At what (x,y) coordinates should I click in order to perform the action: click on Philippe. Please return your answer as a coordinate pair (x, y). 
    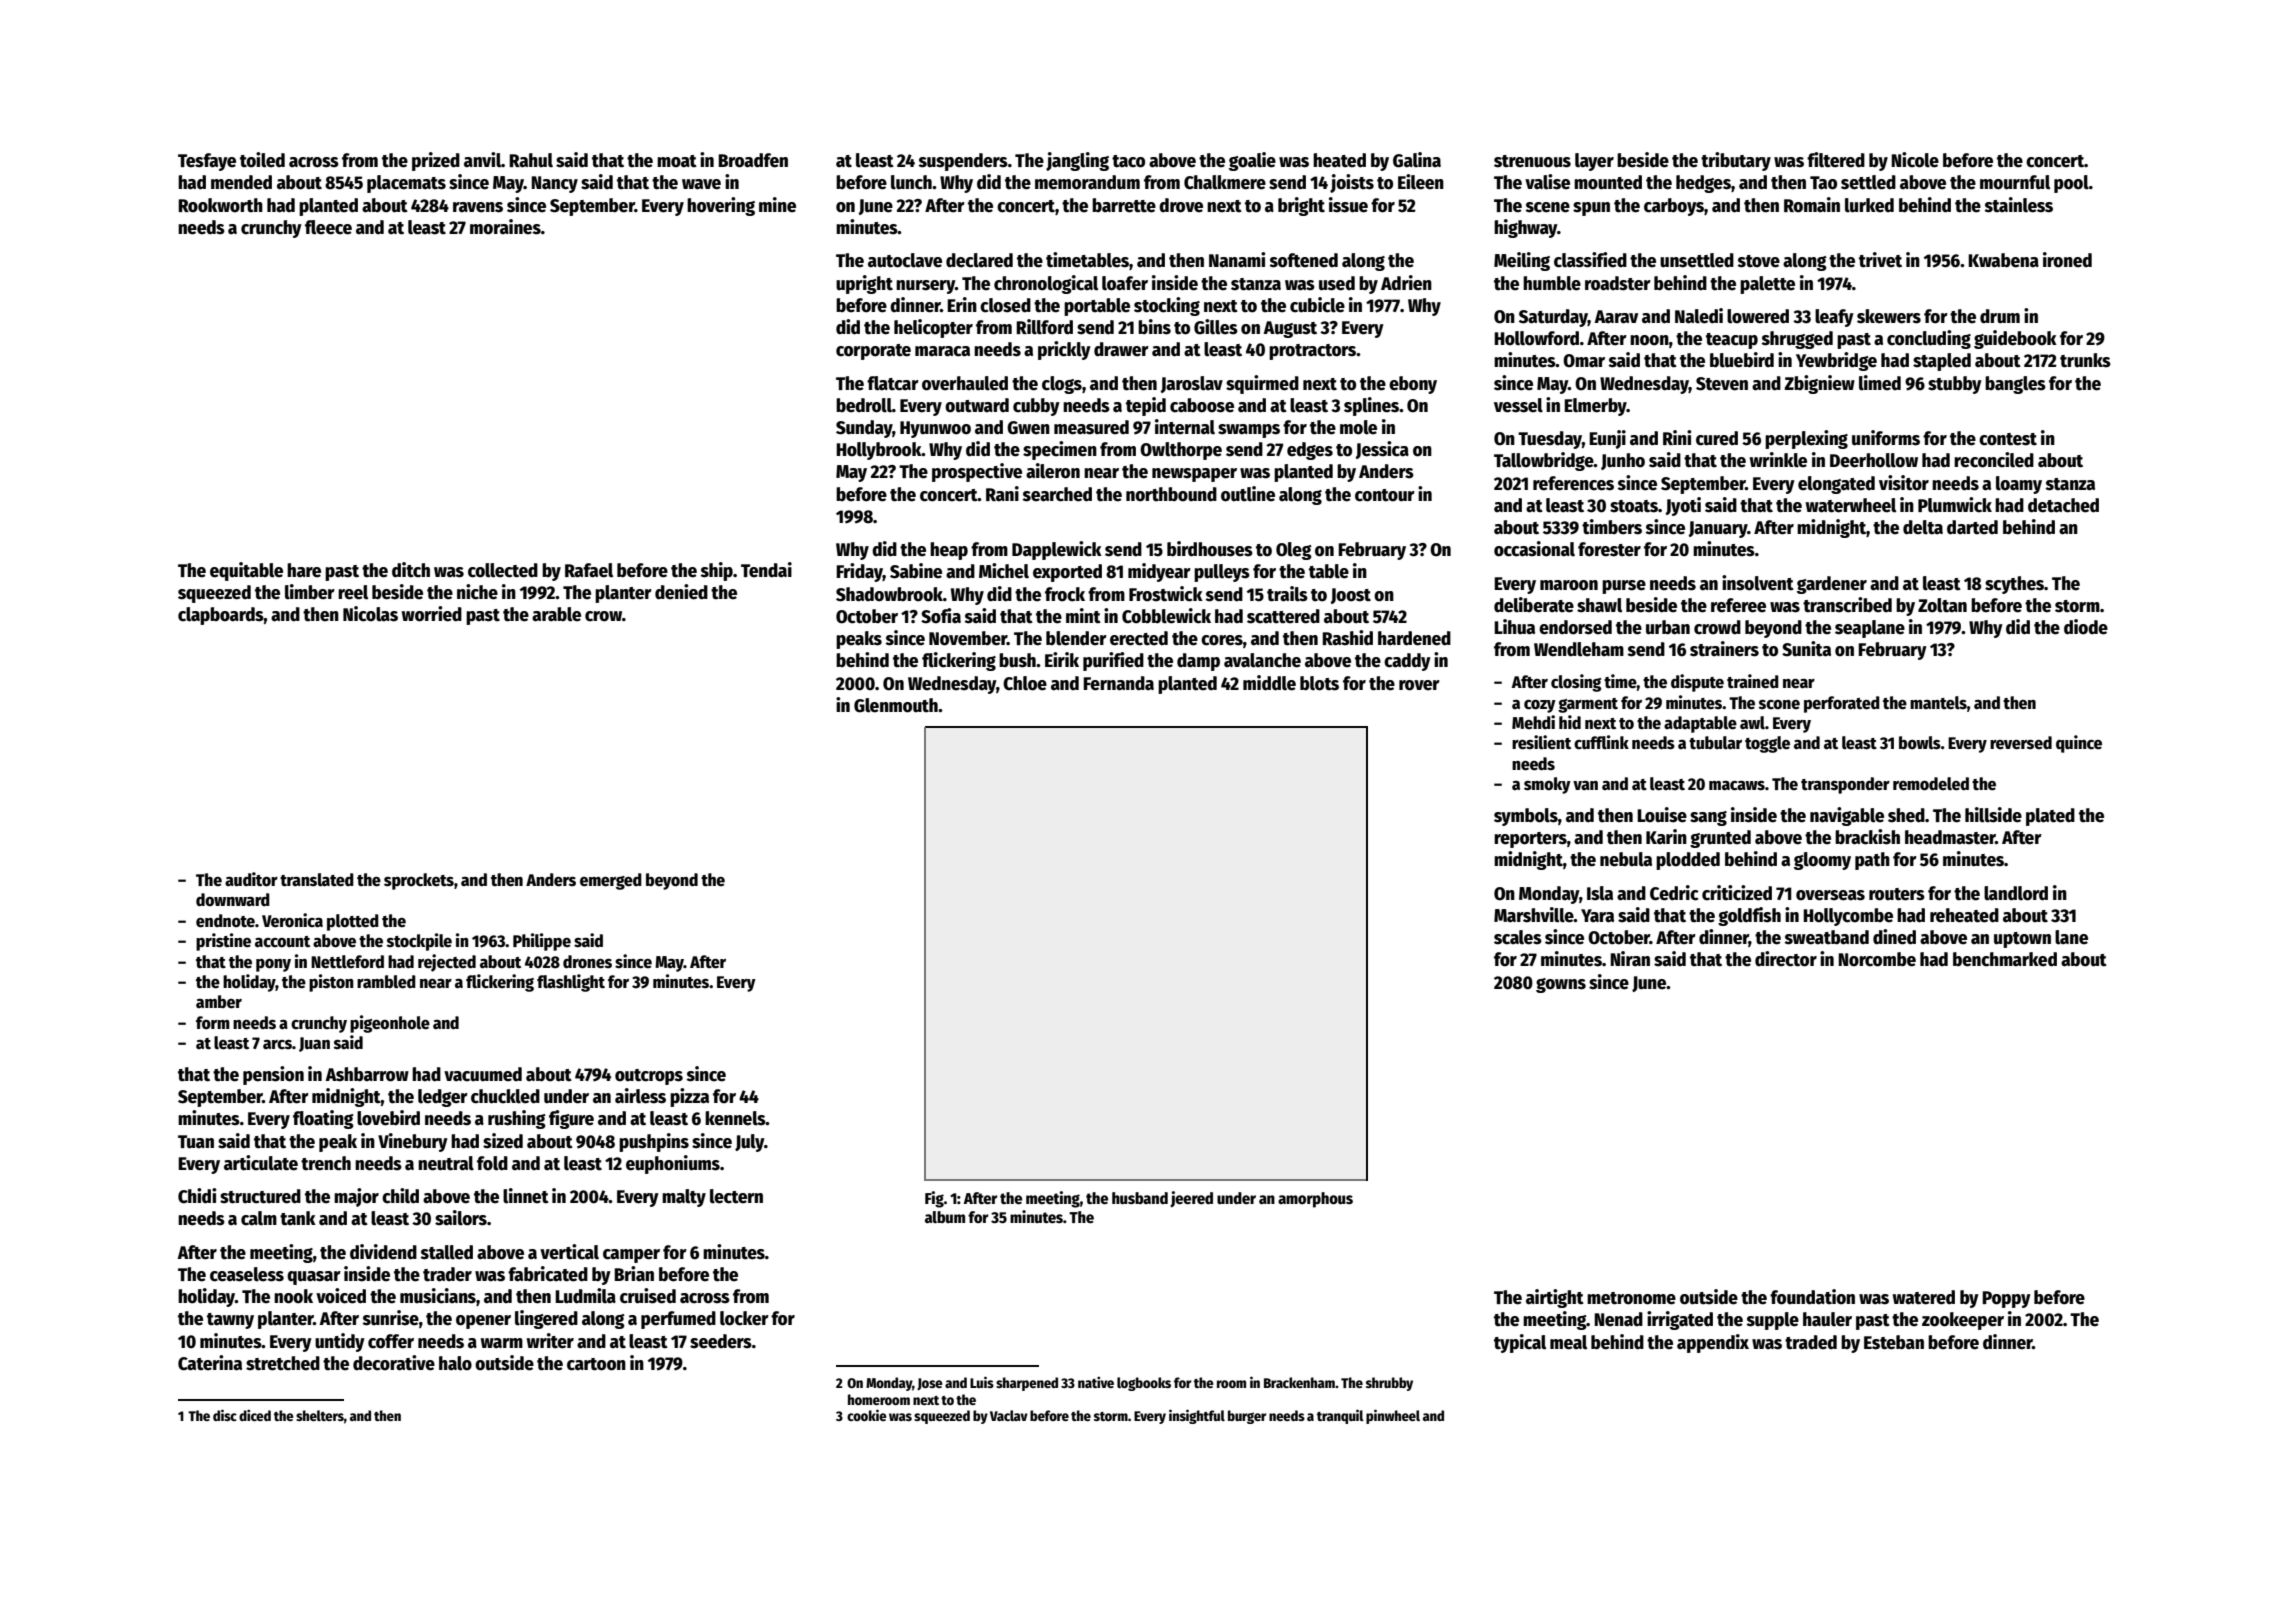
    Looking at the image, I should click on (542, 942).
